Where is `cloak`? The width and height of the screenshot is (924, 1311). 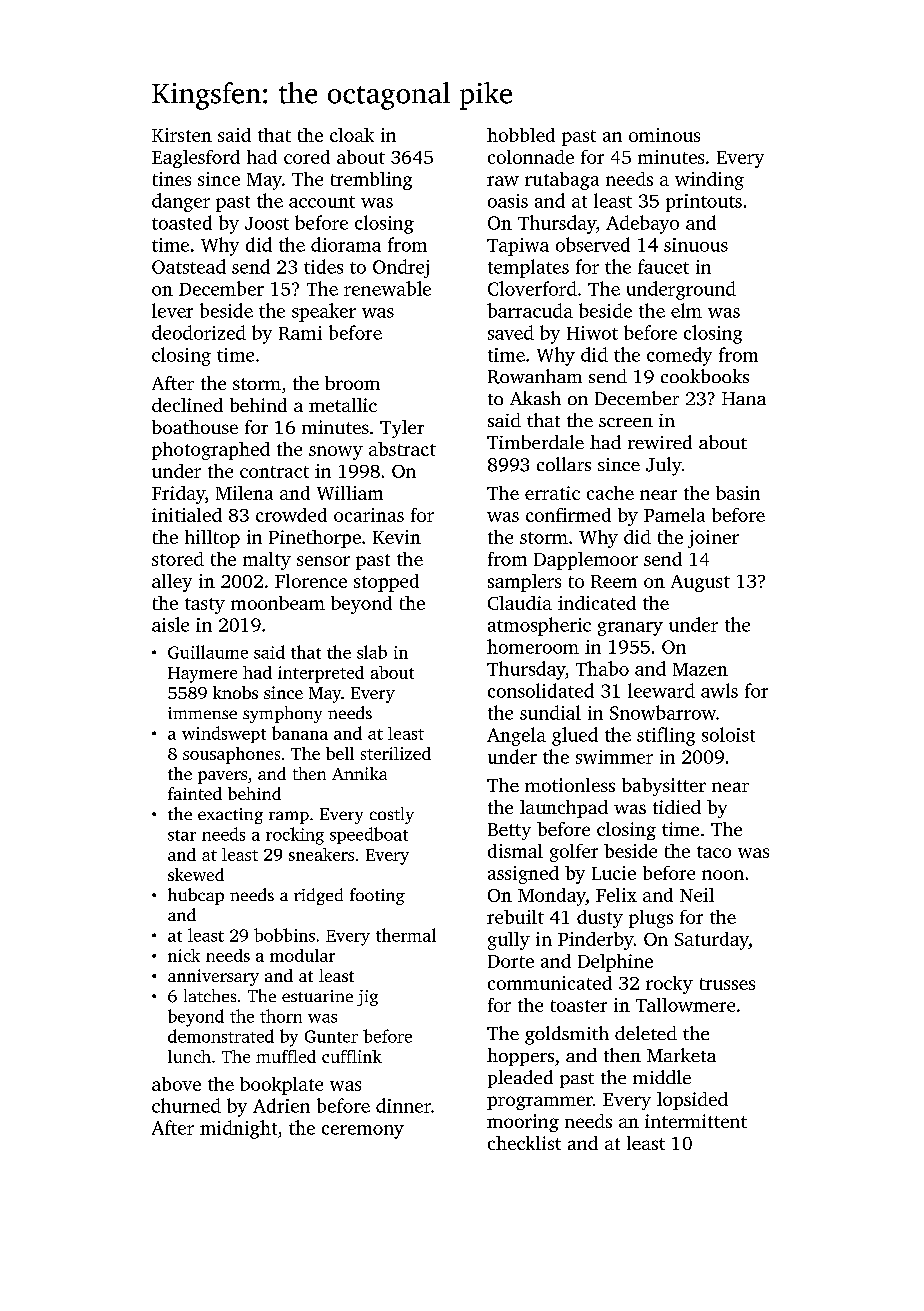
cloak is located at coordinates (352, 135).
